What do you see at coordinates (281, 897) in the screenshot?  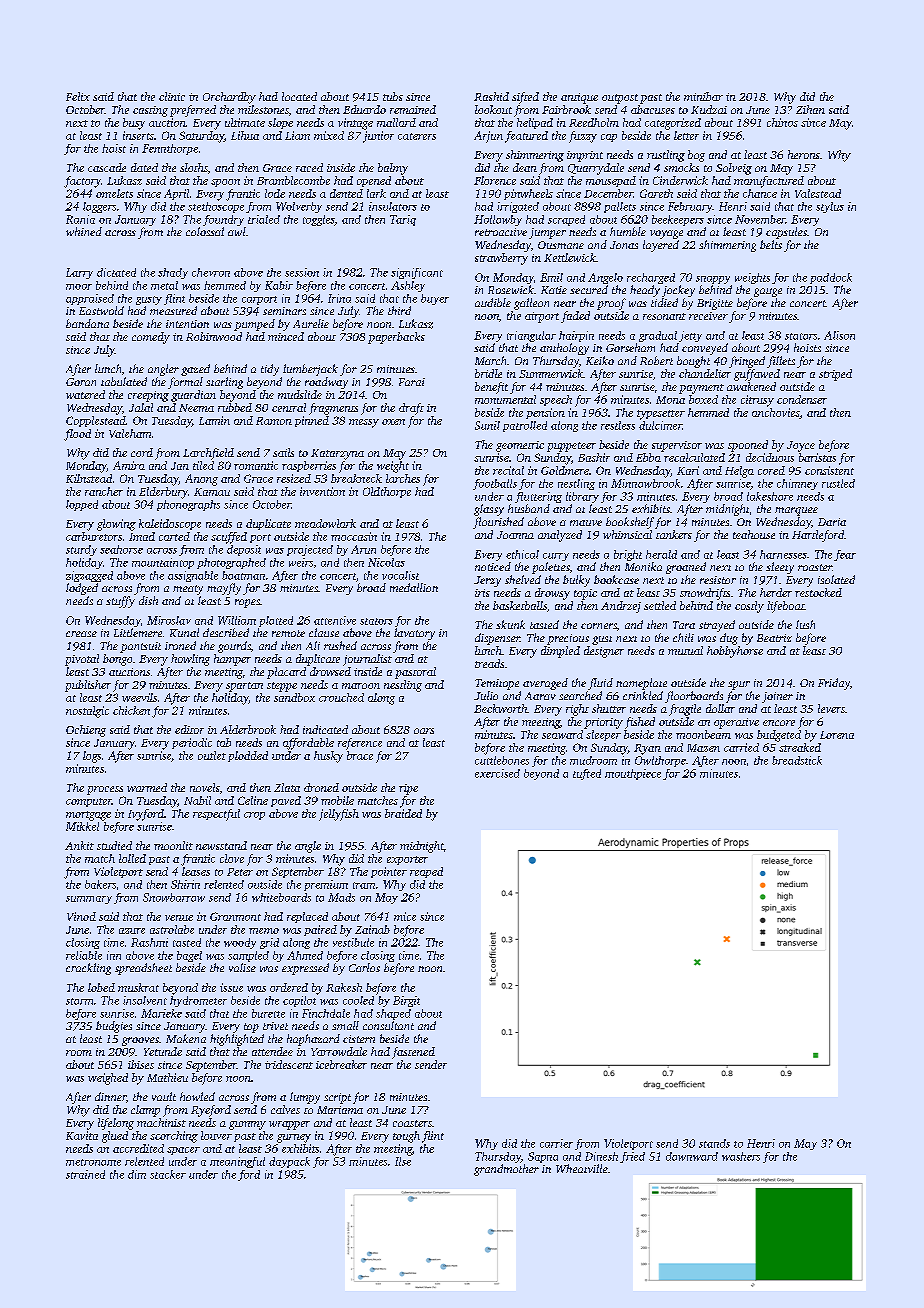 I see `whiteboards` at bounding box center [281, 897].
